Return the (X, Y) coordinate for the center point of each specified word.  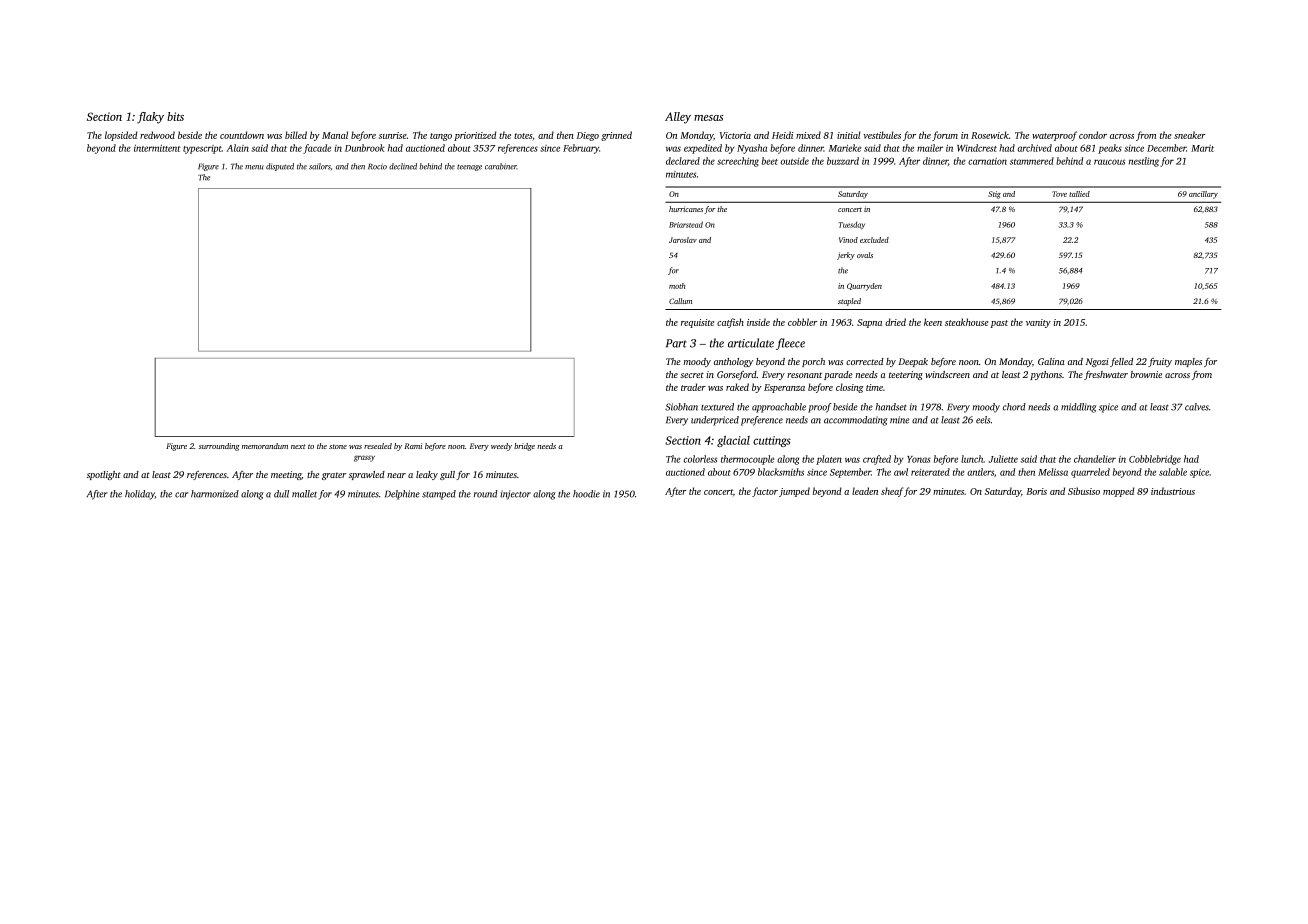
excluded (874, 240)
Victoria (735, 135)
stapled (849, 302)
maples (1188, 362)
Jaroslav (683, 240)
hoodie (586, 494)
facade (317, 149)
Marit (1202, 148)
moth (677, 286)
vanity (1038, 323)
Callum (680, 301)
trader (693, 387)
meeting (286, 475)
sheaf (892, 492)
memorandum (265, 446)
